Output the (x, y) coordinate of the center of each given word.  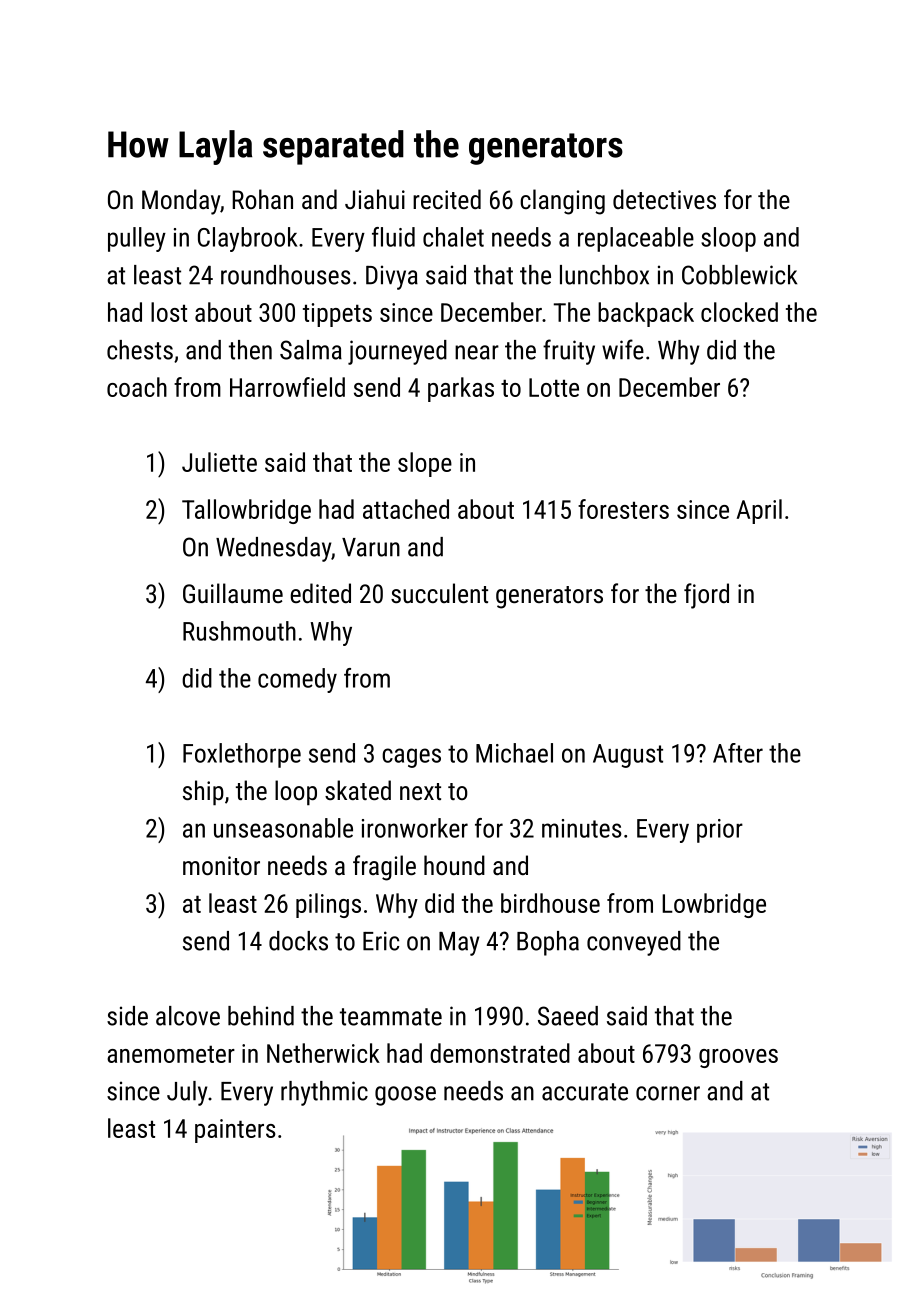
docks (298, 941)
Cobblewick (739, 275)
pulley (137, 239)
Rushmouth (239, 631)
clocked (739, 312)
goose (405, 1096)
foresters (623, 509)
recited (447, 199)
